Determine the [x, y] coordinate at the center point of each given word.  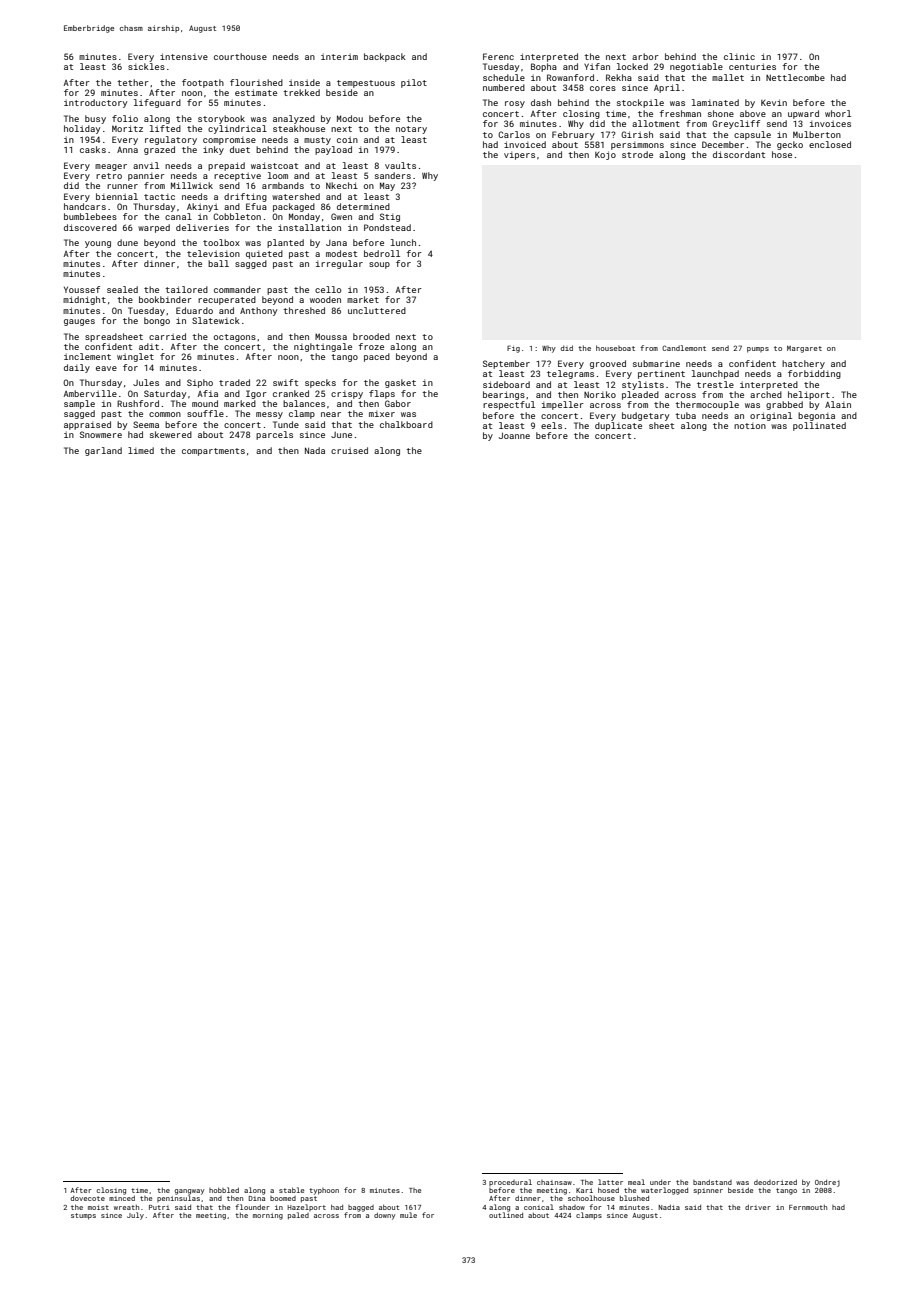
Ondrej [827, 1183]
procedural [510, 1182]
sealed [122, 289]
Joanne [514, 436]
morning [268, 1216]
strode [637, 154]
